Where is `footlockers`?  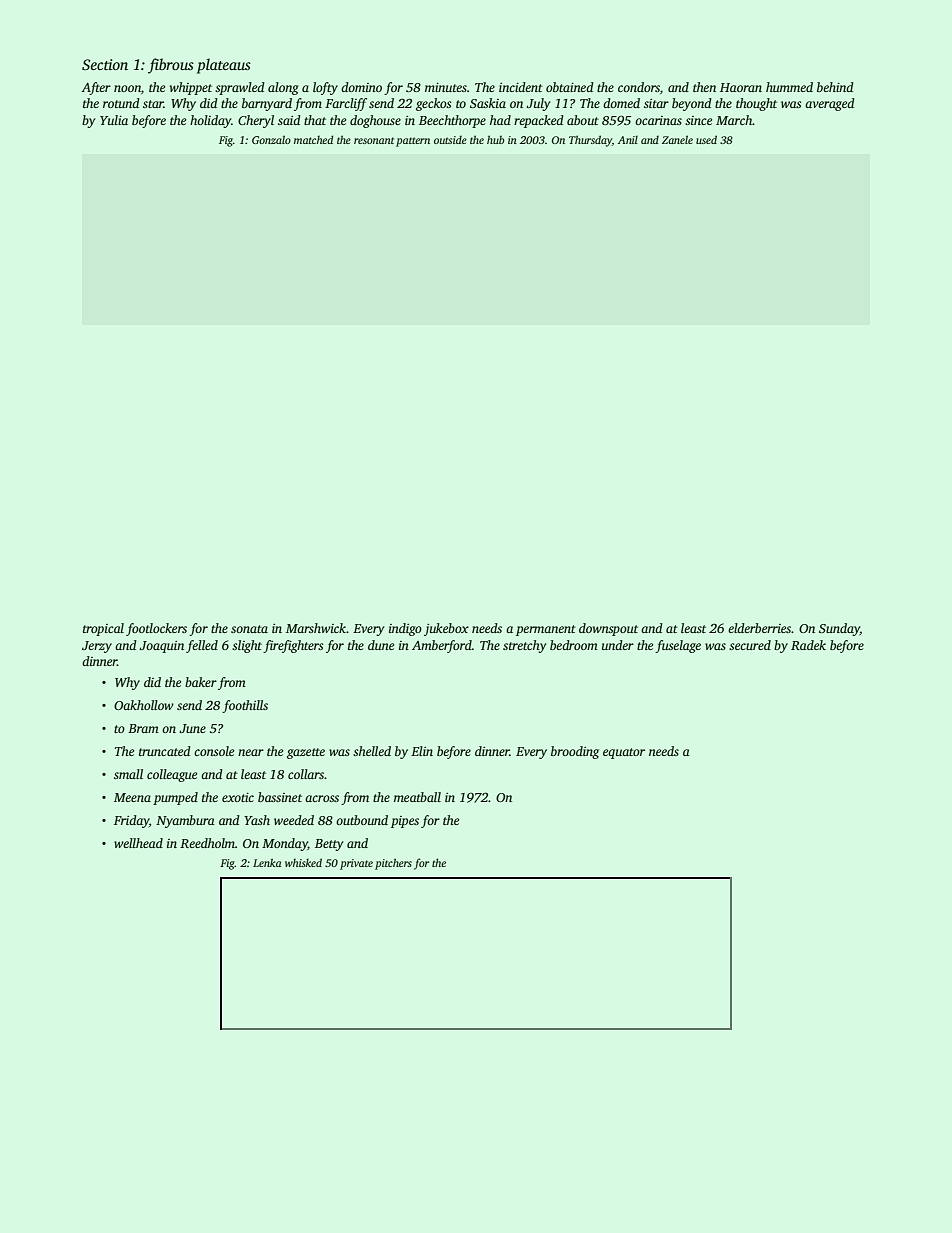 footlockers is located at coordinates (156, 629).
